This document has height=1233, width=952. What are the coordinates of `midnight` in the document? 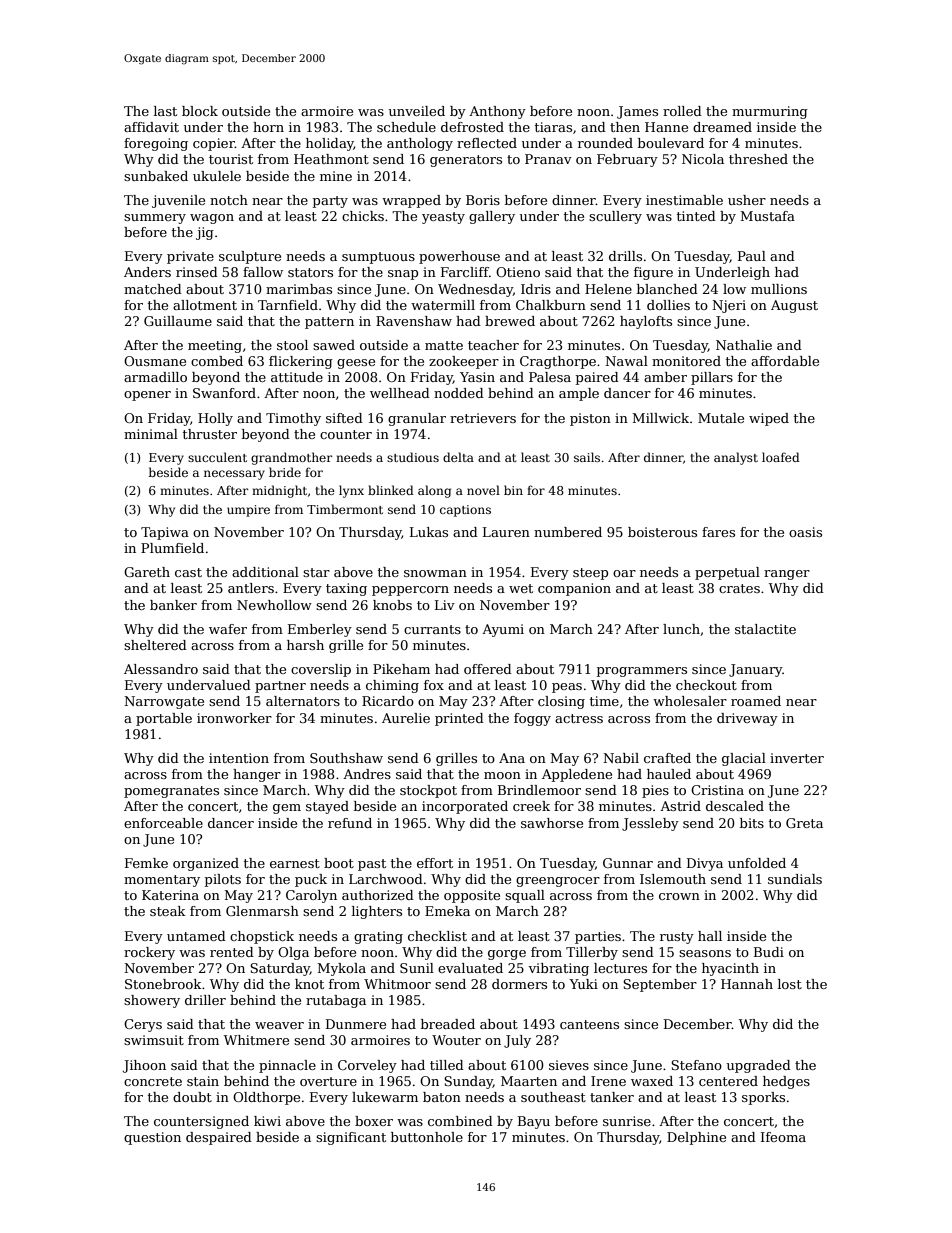 It's located at (279, 491).
